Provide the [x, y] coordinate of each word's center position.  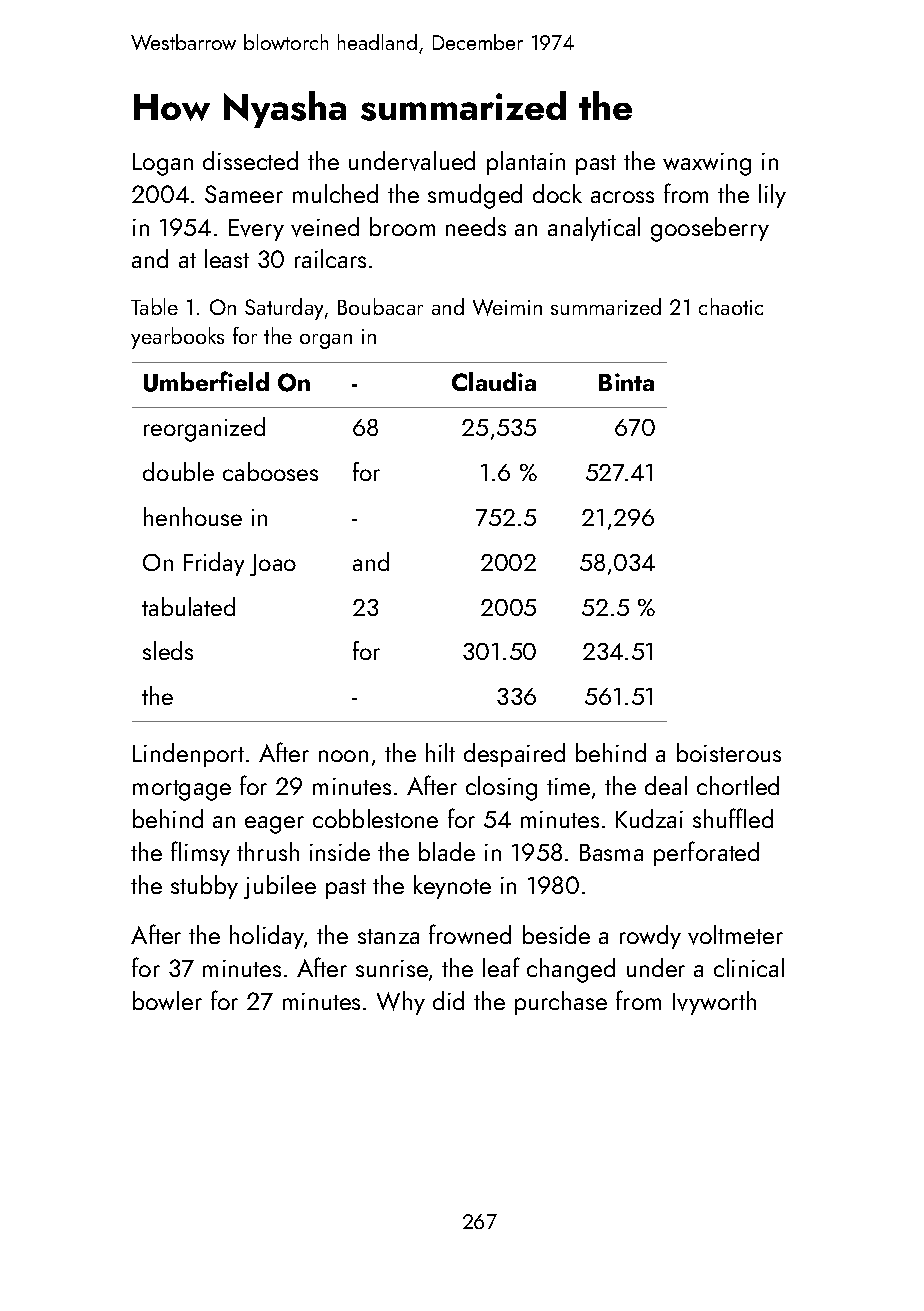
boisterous [729, 752]
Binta [626, 382]
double [178, 471]
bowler [167, 1000]
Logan [163, 164]
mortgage [182, 790]
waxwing [707, 164]
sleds [168, 650]
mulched [335, 193]
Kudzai [649, 818]
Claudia [494, 381]
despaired [514, 755]
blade [447, 851]
